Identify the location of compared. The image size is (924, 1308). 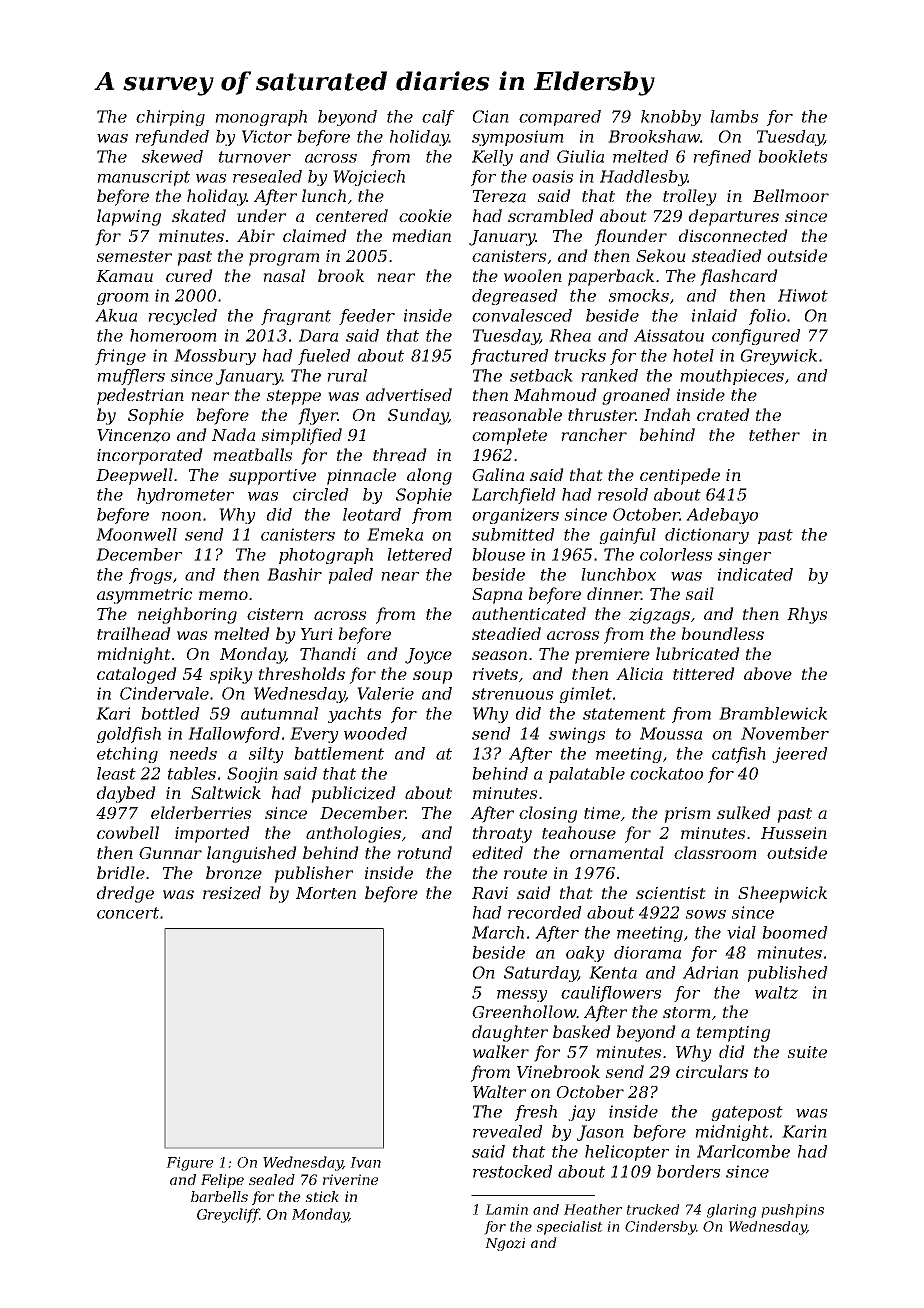
(560, 118).
